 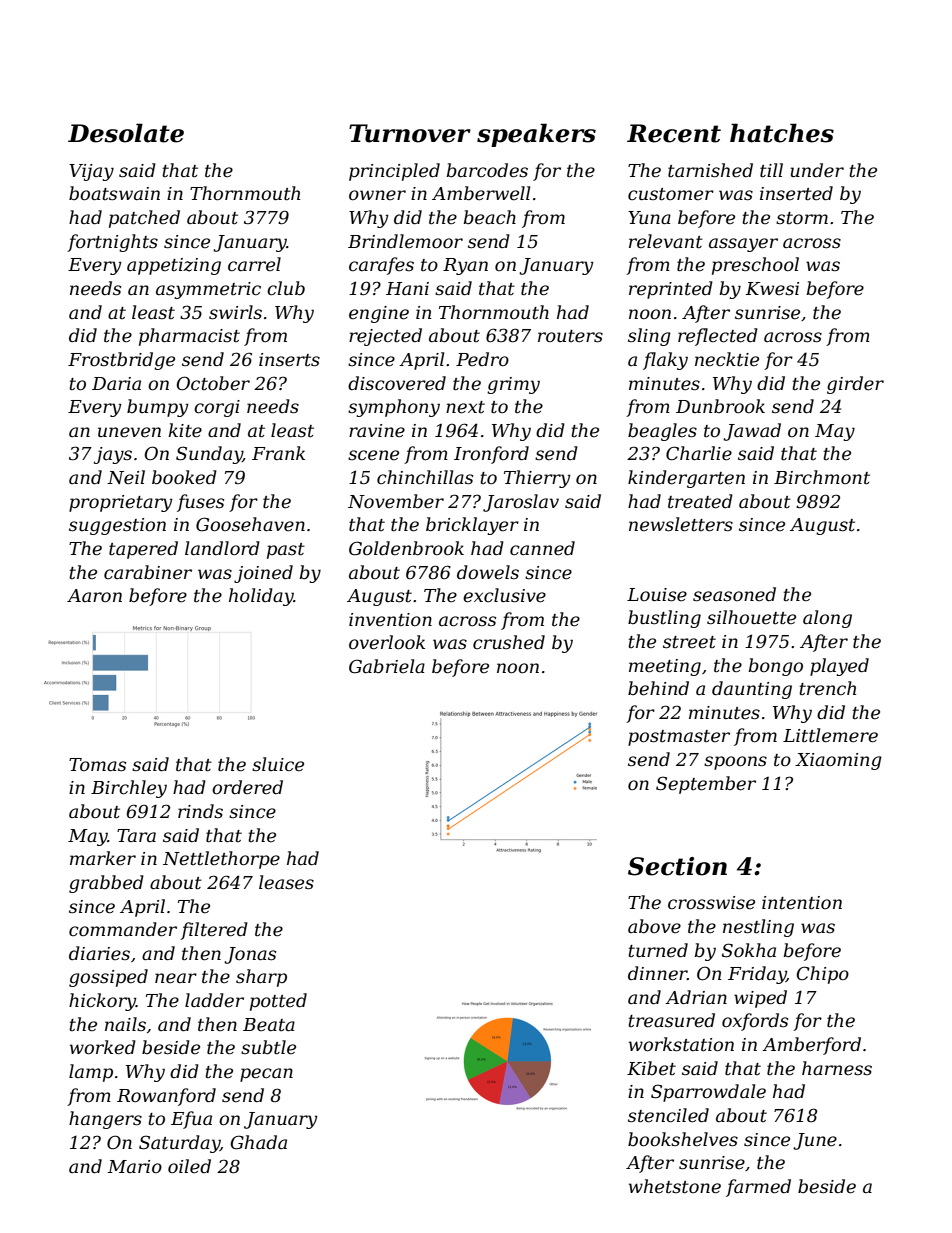 I want to click on Birchmont, so click(x=822, y=477).
